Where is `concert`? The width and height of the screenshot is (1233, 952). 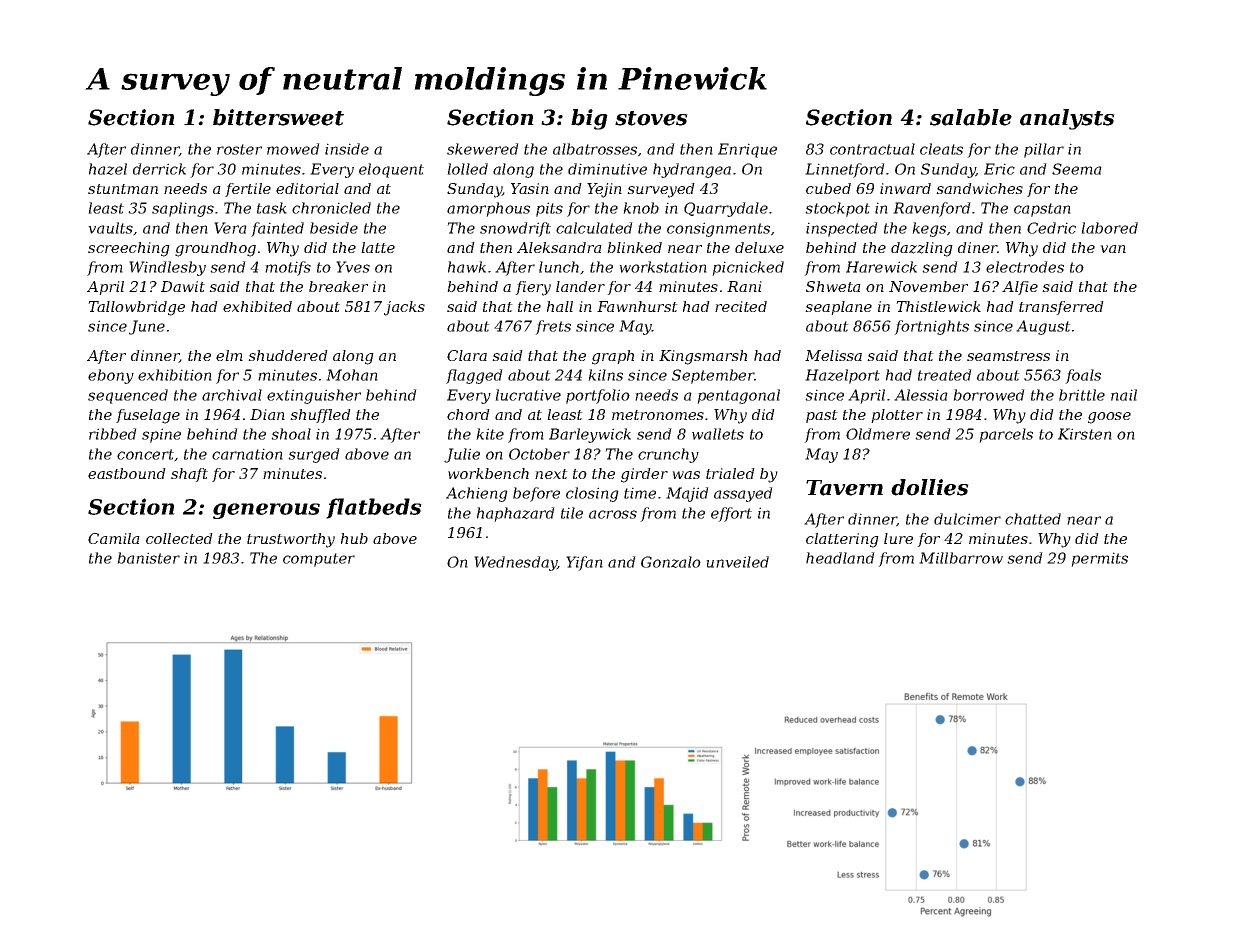 concert is located at coordinates (145, 454).
